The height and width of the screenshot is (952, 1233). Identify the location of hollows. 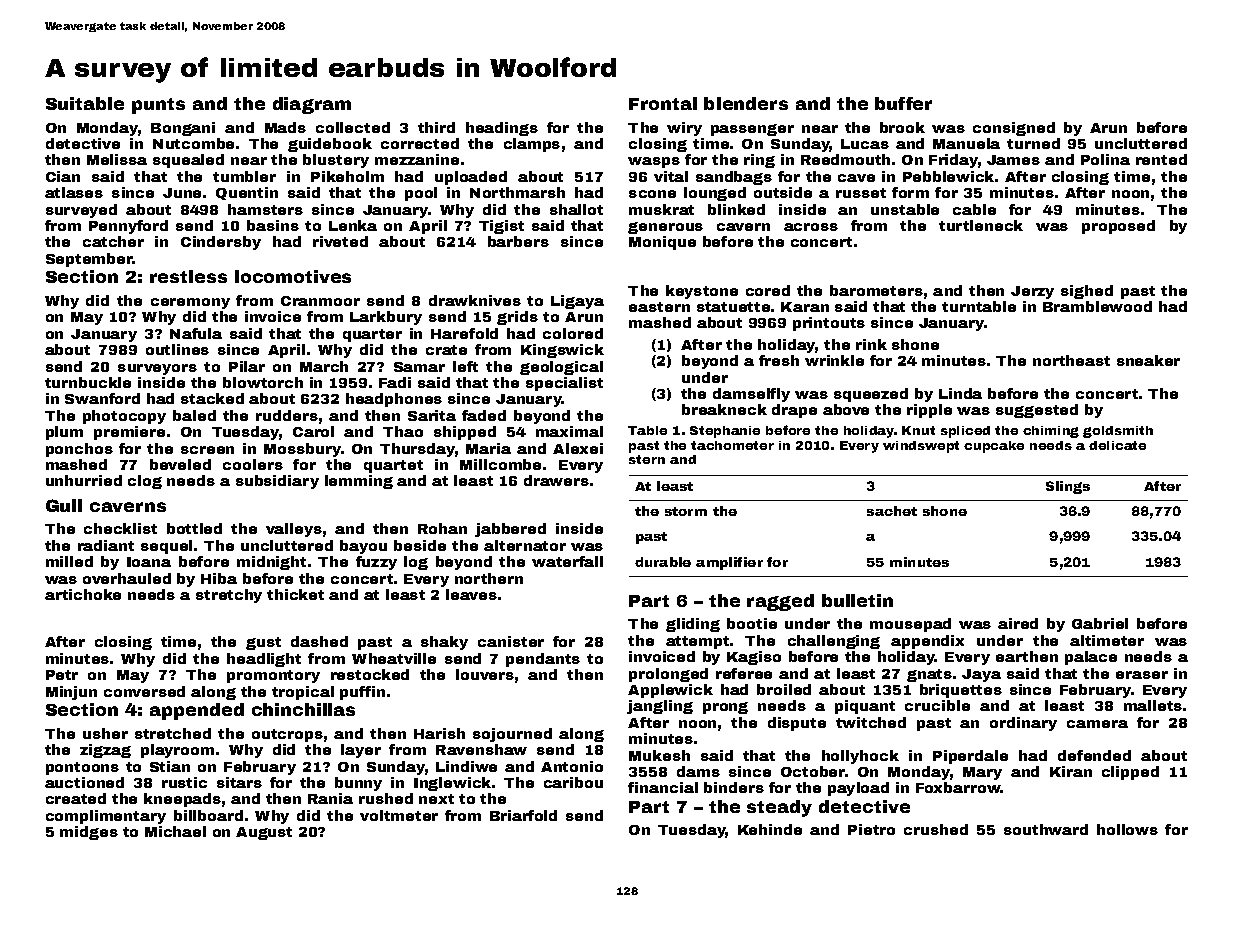
(1127, 829).
